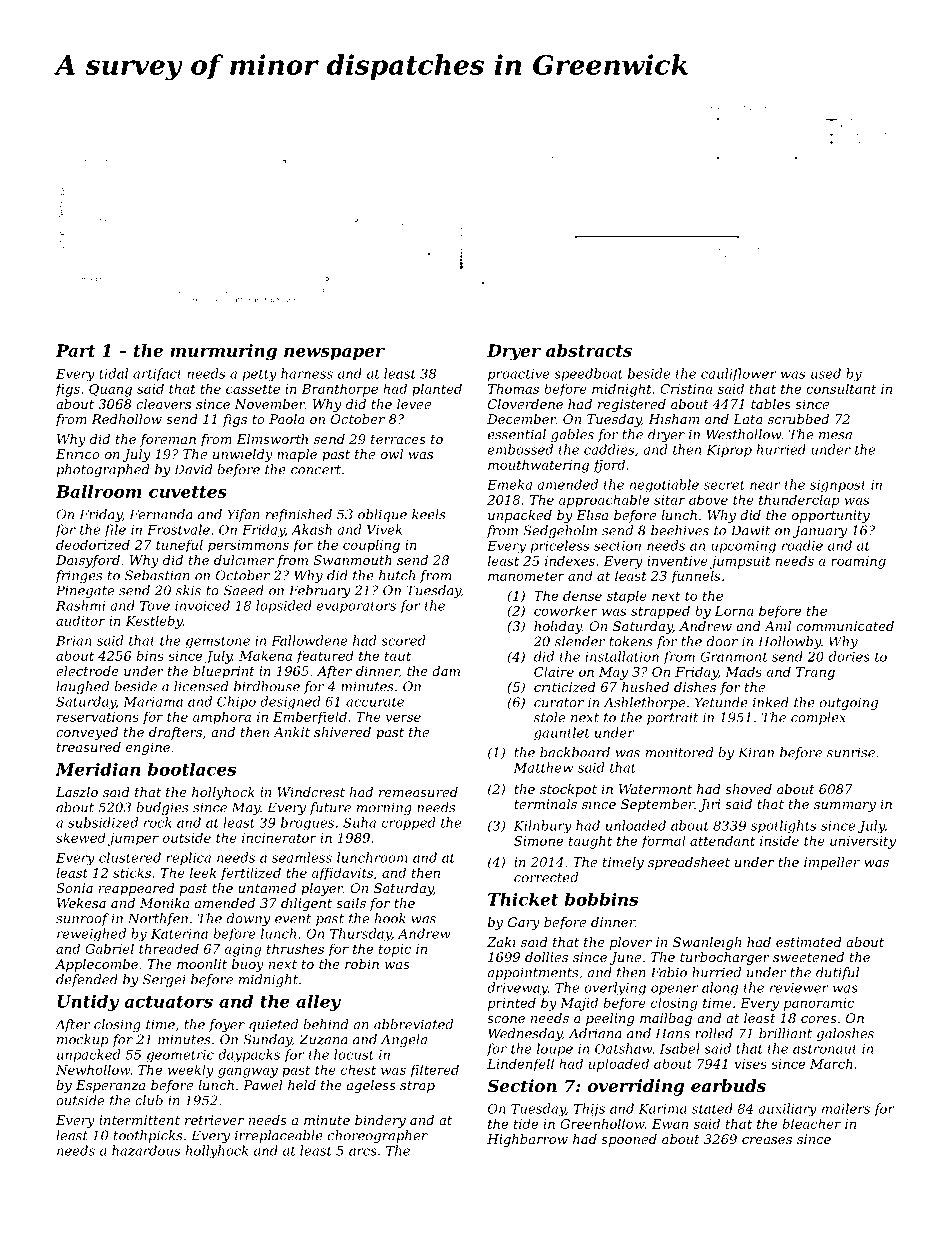  Describe the element at coordinates (307, 373) in the document. I see `harness` at that location.
